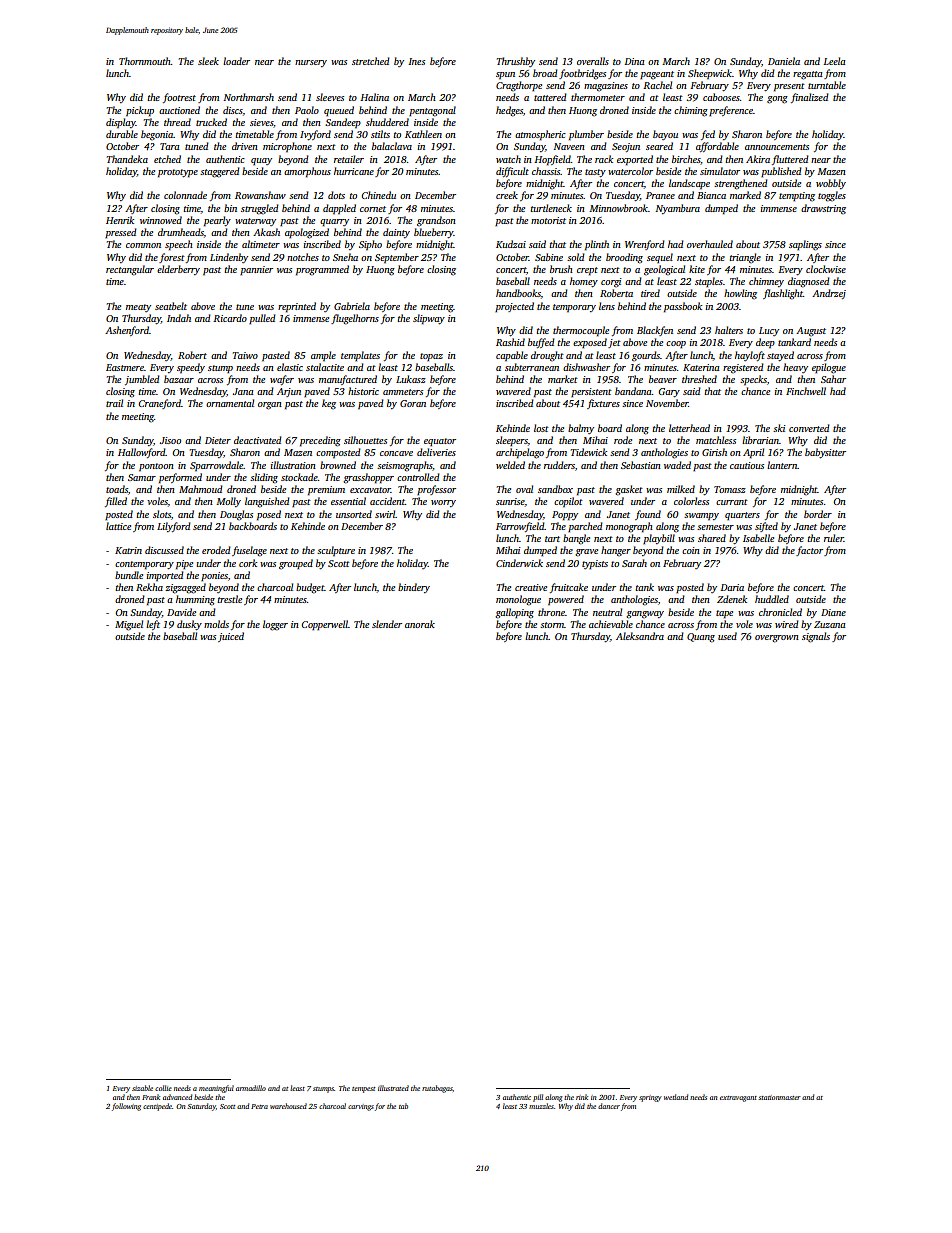 This image has height=1233, width=952. Describe the element at coordinates (676, 1097) in the image. I see `wetland` at that location.
